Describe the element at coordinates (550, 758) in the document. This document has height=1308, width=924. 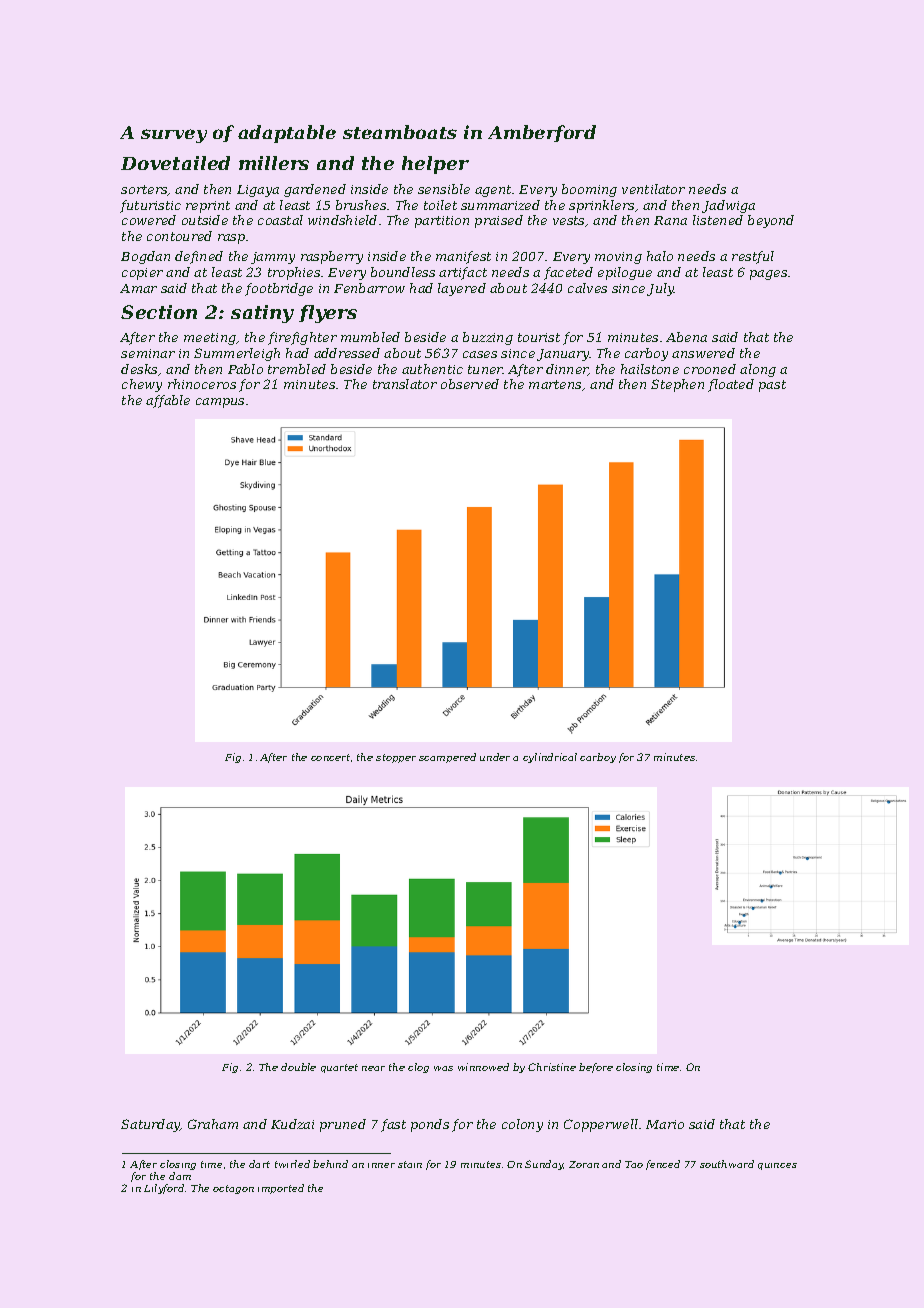
I see `cylindrical` at that location.
